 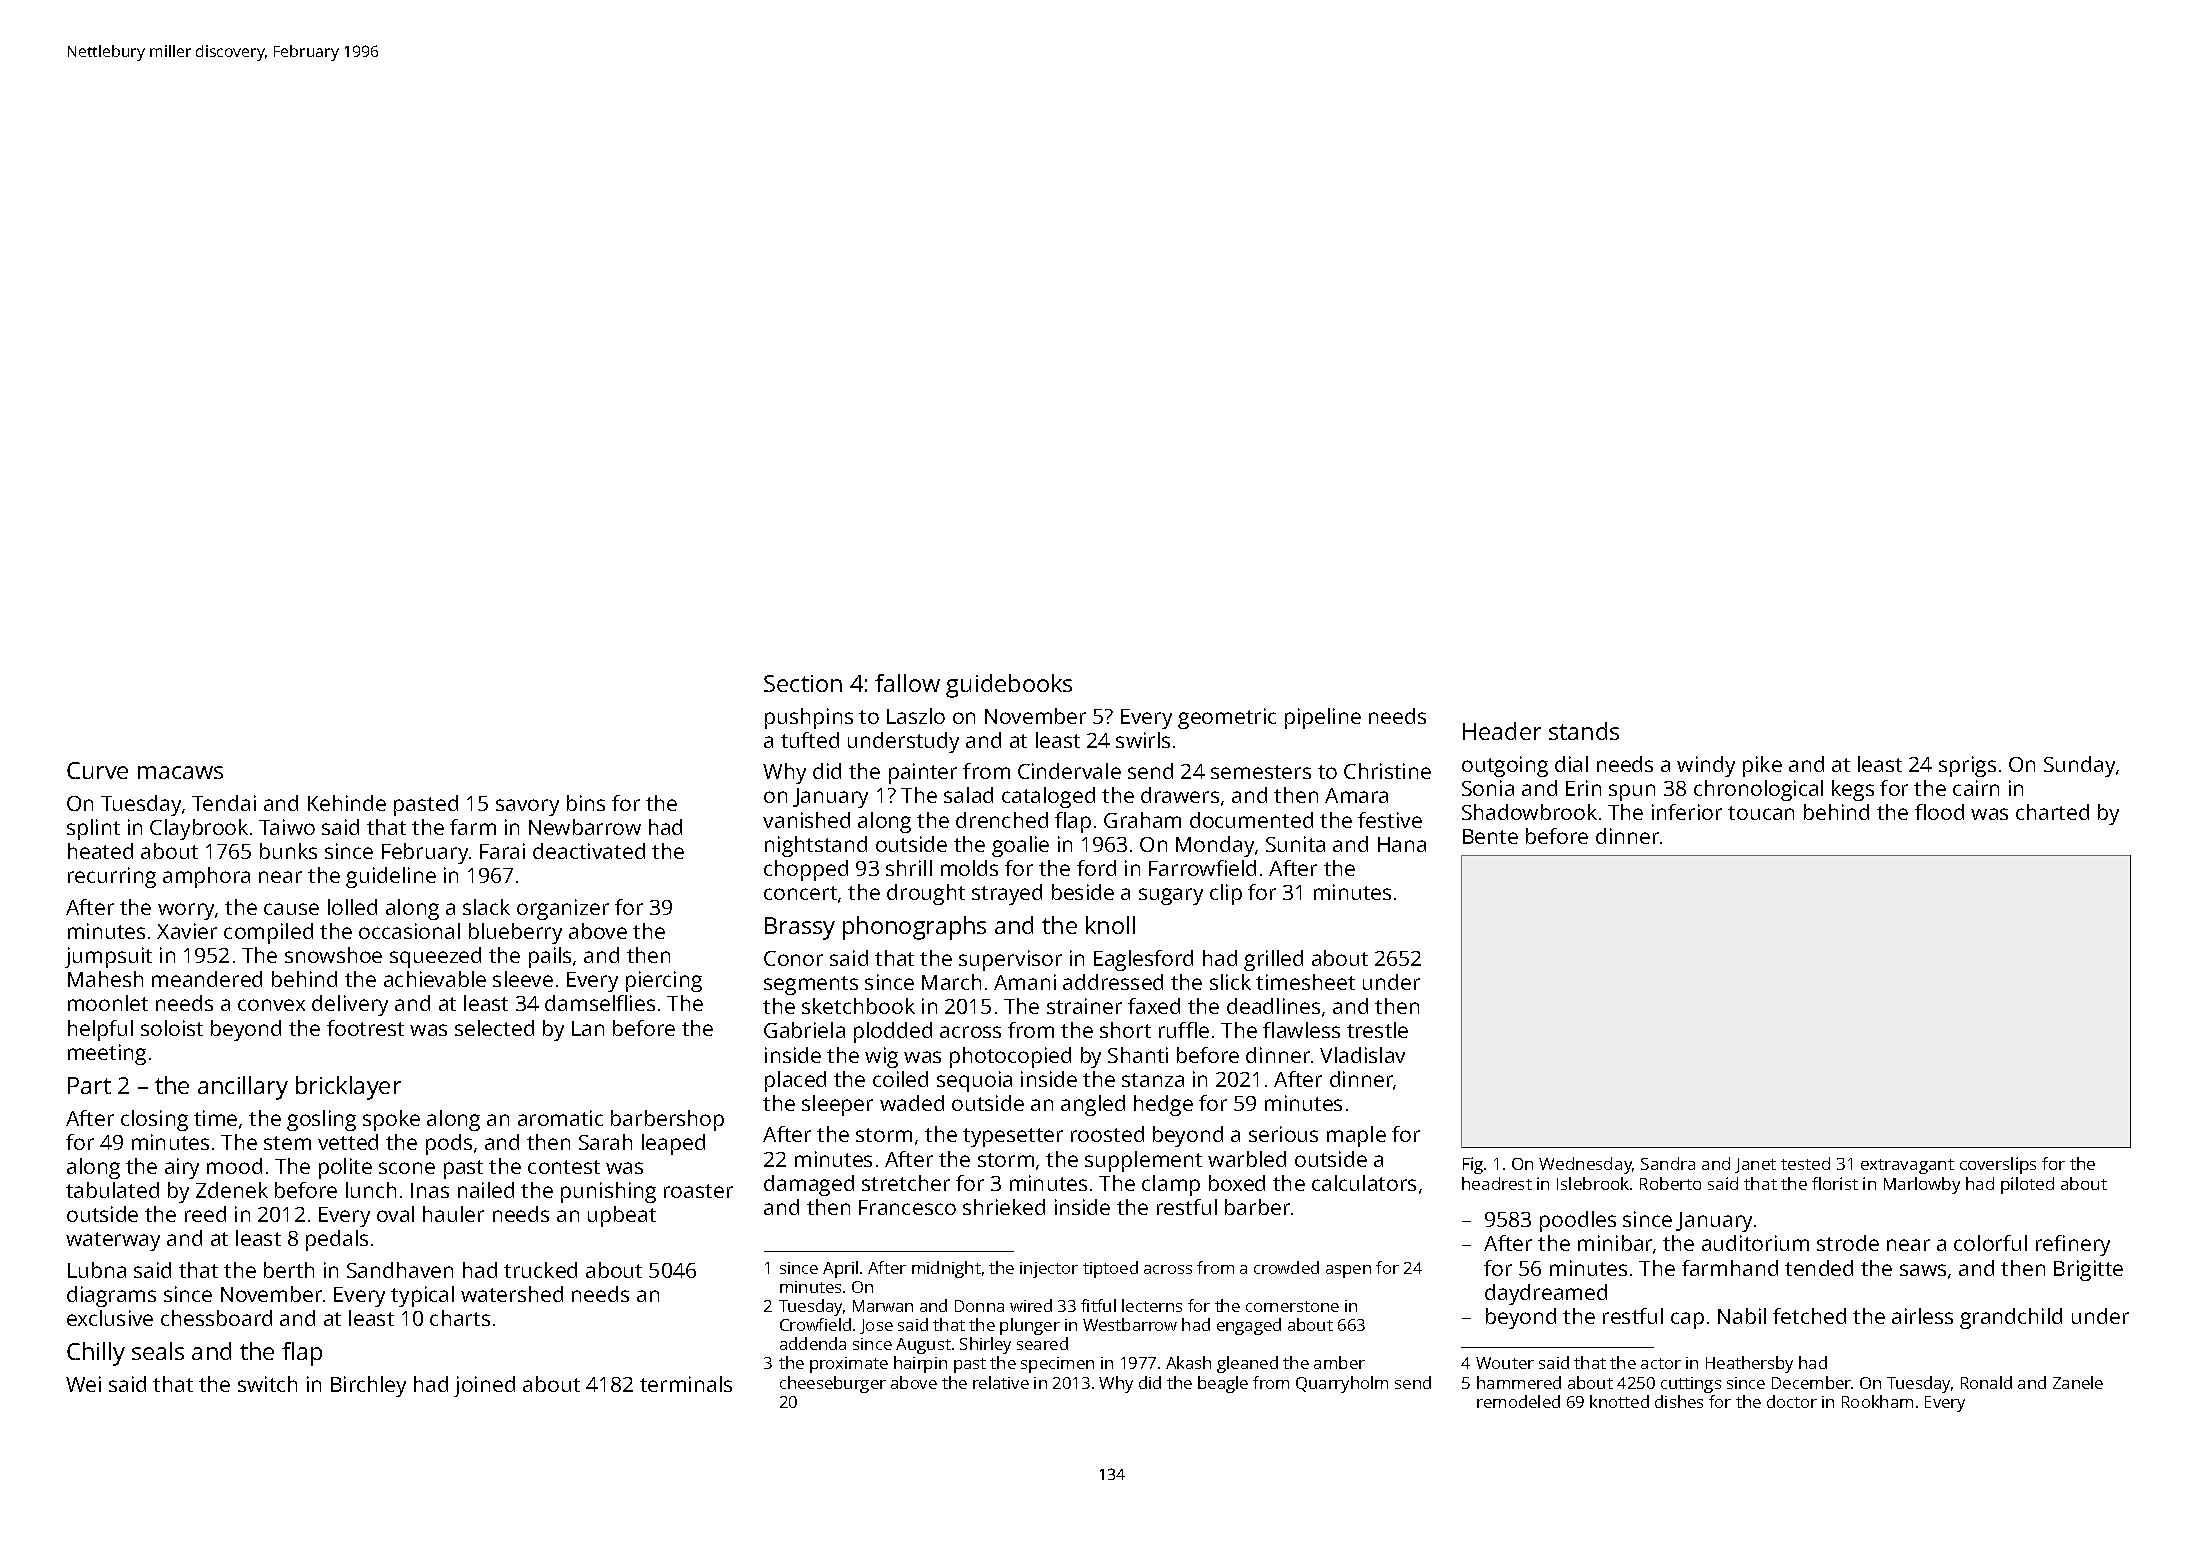 What do you see at coordinates (1323, 718) in the image?
I see `pipeline` at bounding box center [1323, 718].
